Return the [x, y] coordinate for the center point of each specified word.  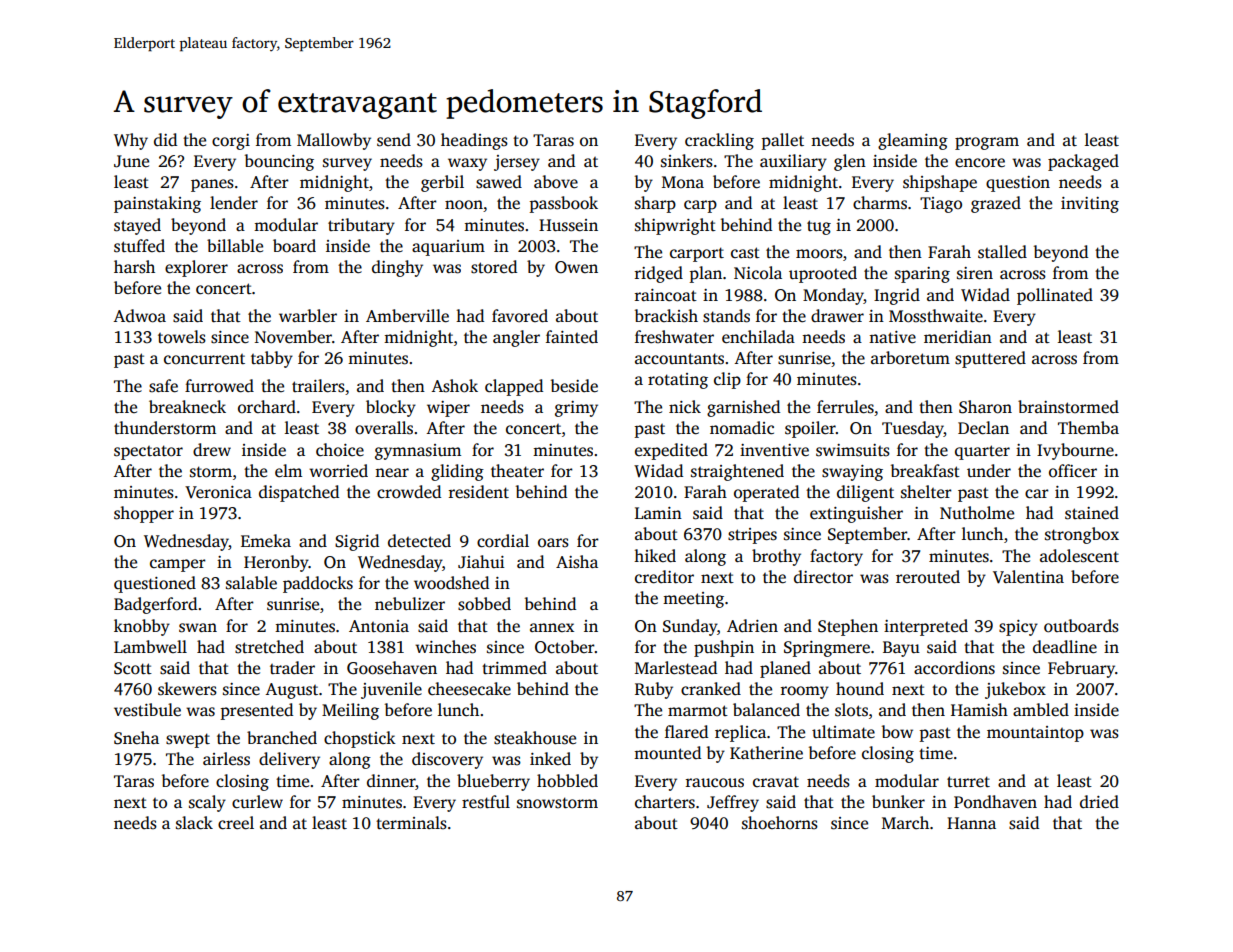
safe [163, 386]
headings [474, 141]
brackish [666, 316]
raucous [715, 783]
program [987, 143]
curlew [257, 802]
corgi [231, 142]
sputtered [990, 359]
